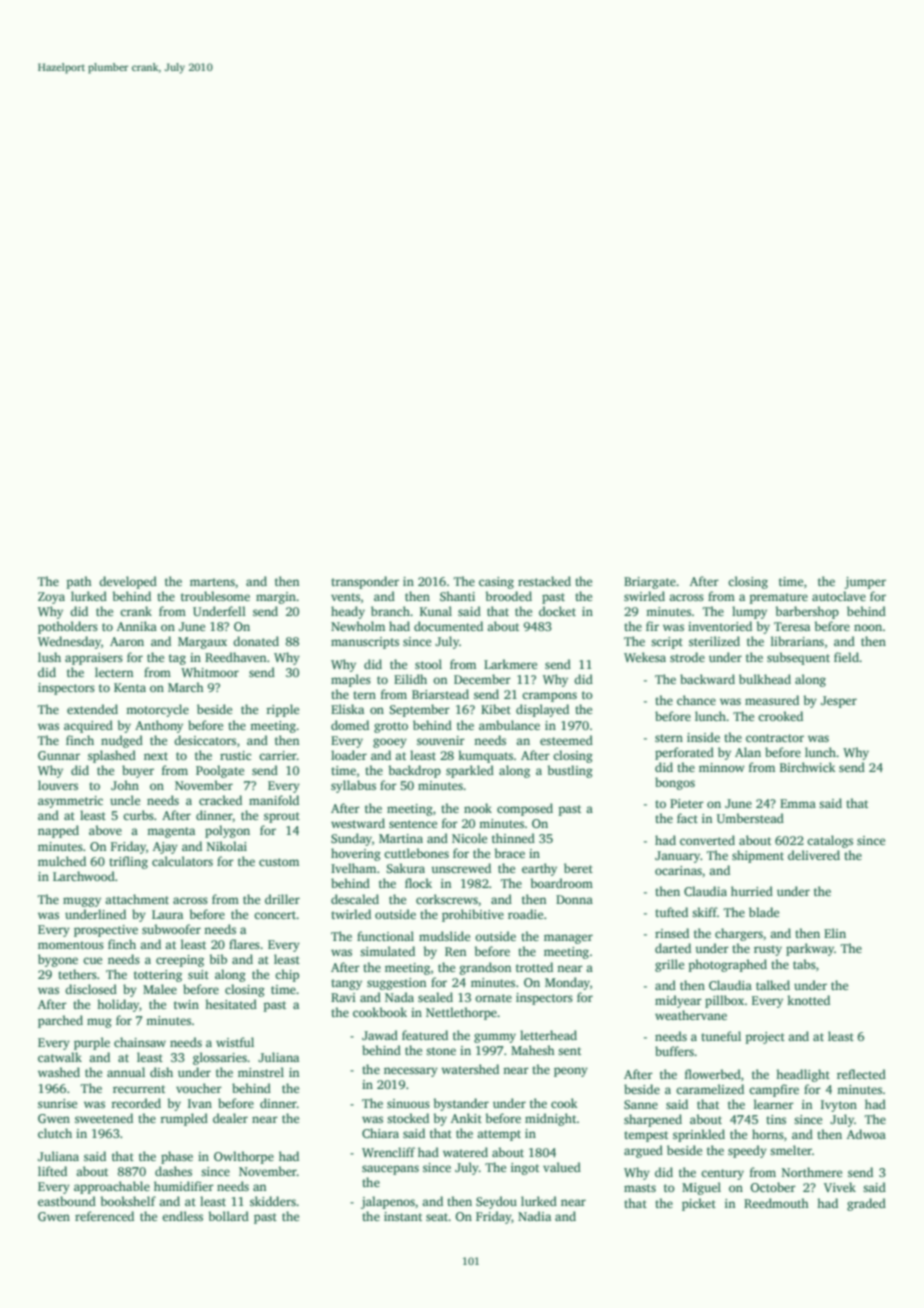 The image size is (924, 1308). I want to click on subwoofer, so click(171, 929).
